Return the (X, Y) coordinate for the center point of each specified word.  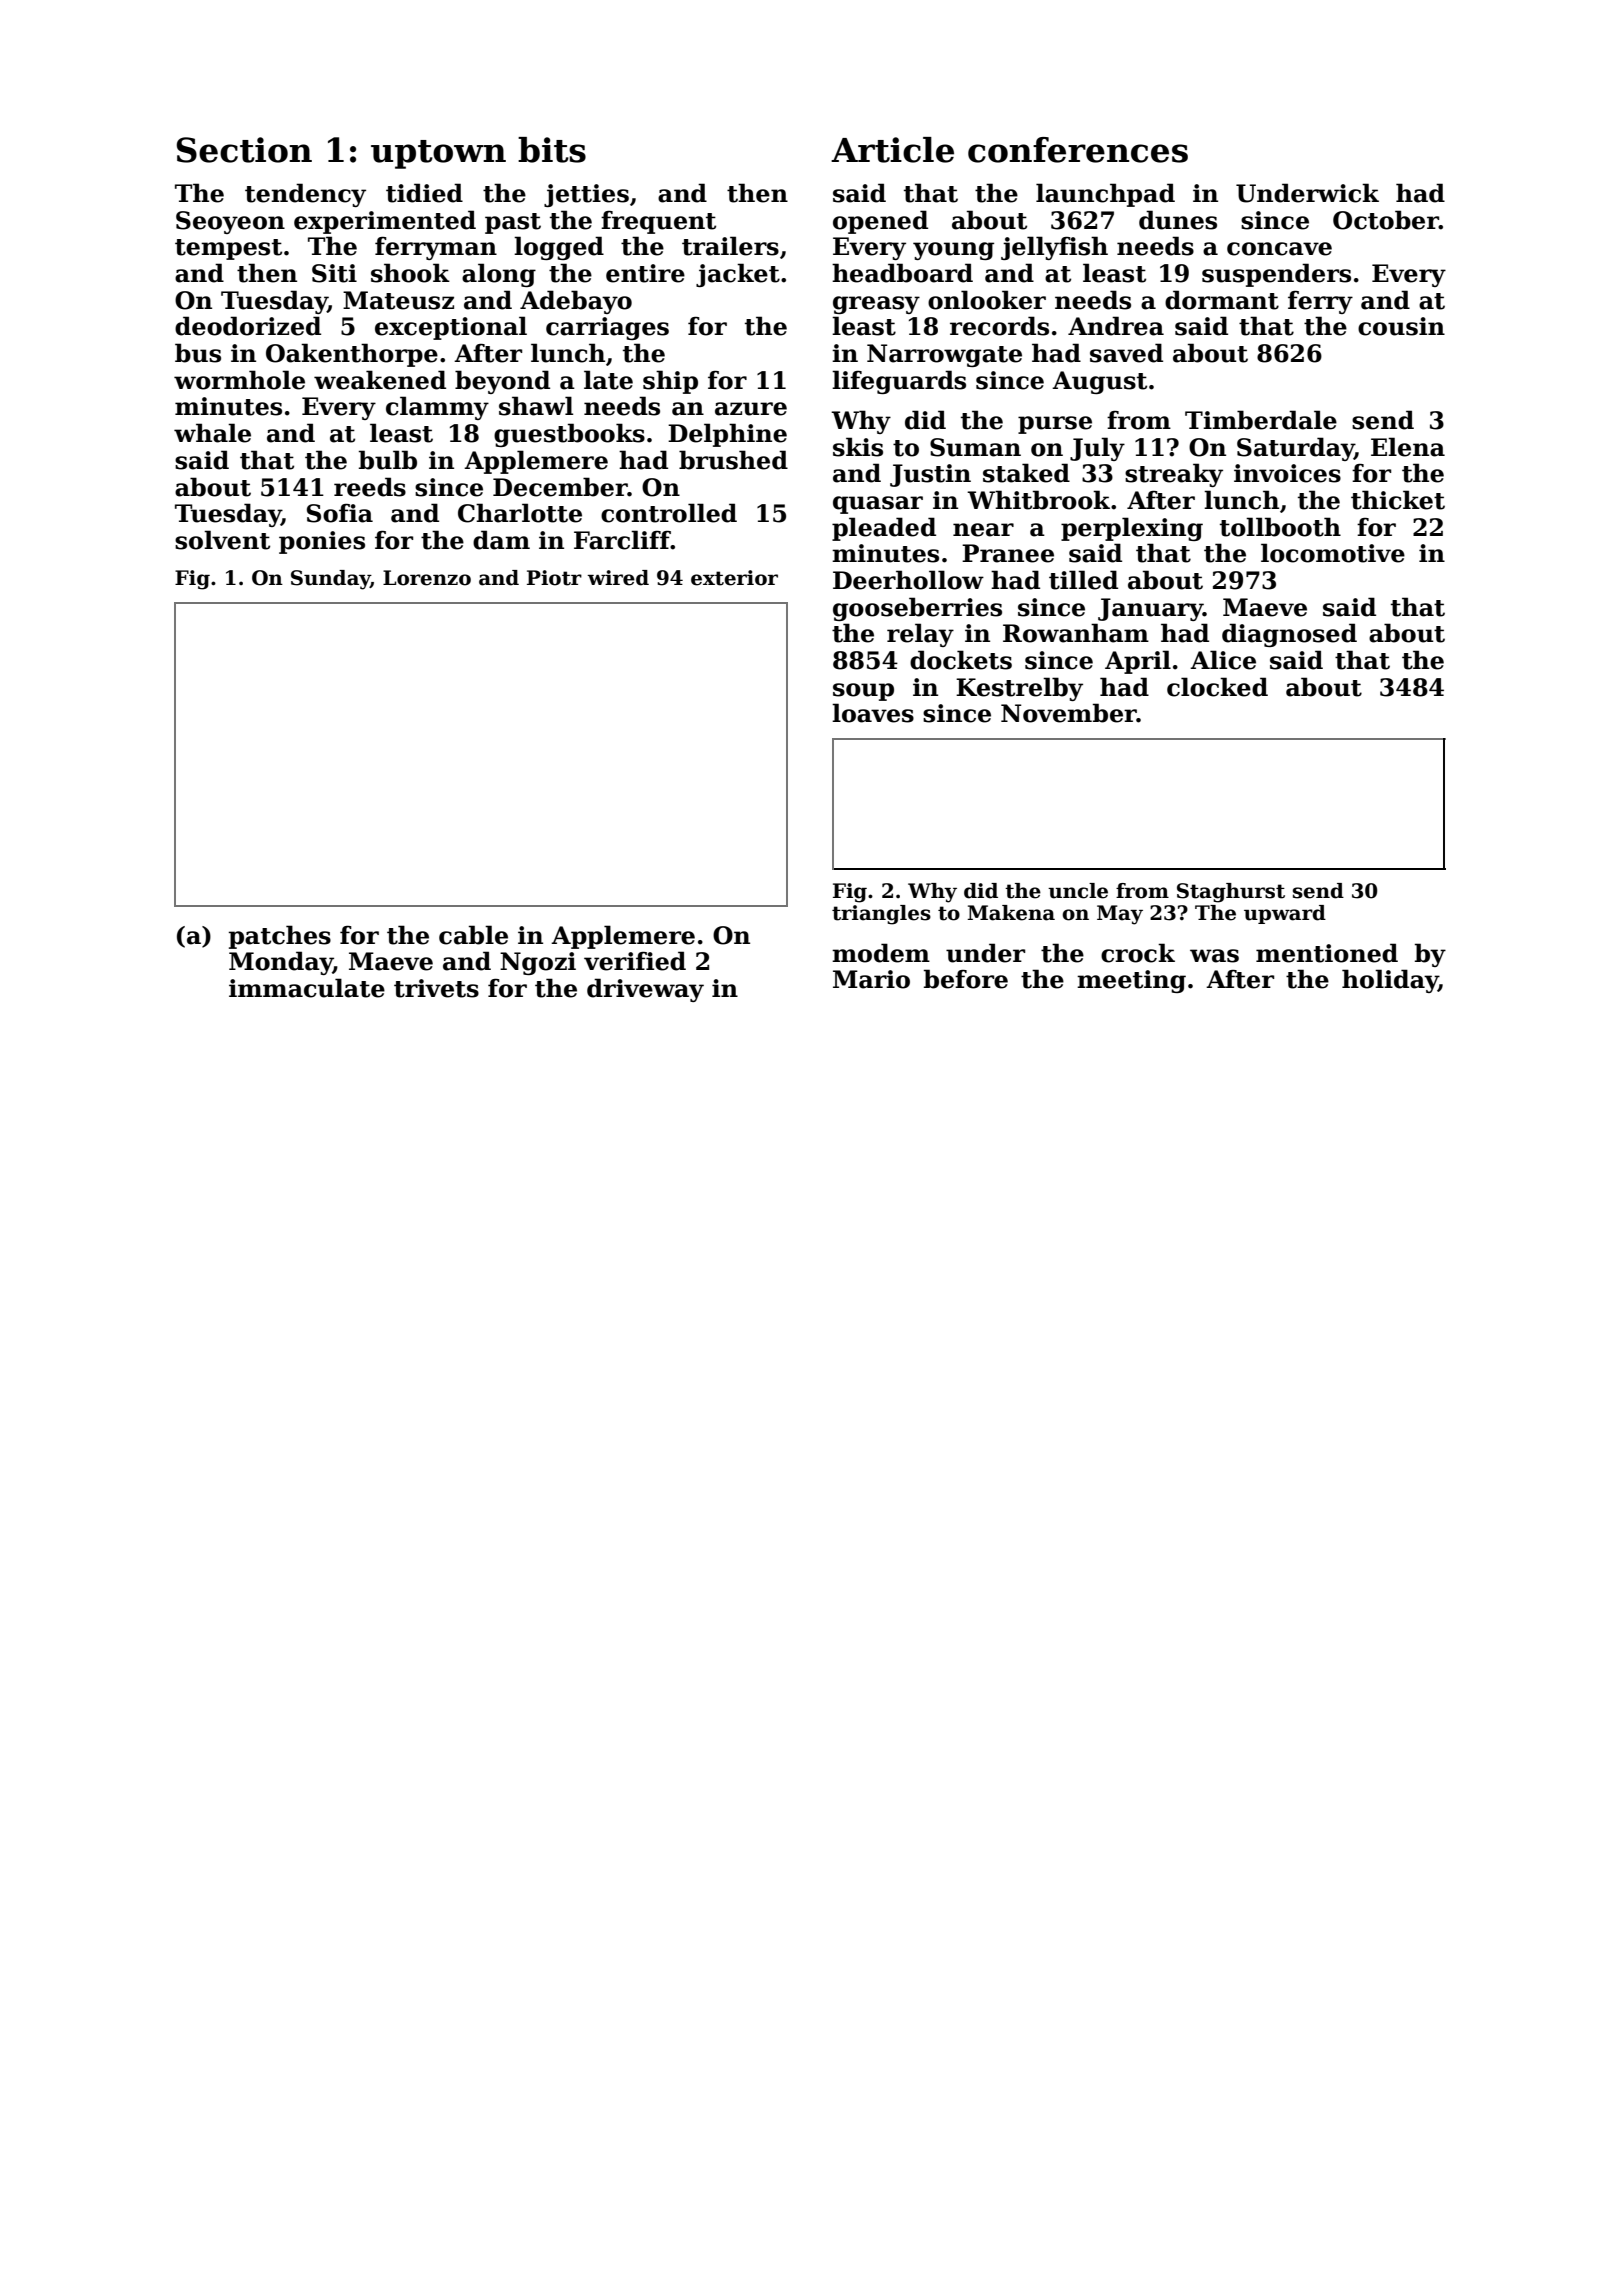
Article (892, 150)
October (1386, 220)
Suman (975, 447)
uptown (438, 154)
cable (473, 935)
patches (280, 937)
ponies (322, 542)
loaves (873, 713)
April (1138, 662)
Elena (1408, 447)
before (966, 979)
